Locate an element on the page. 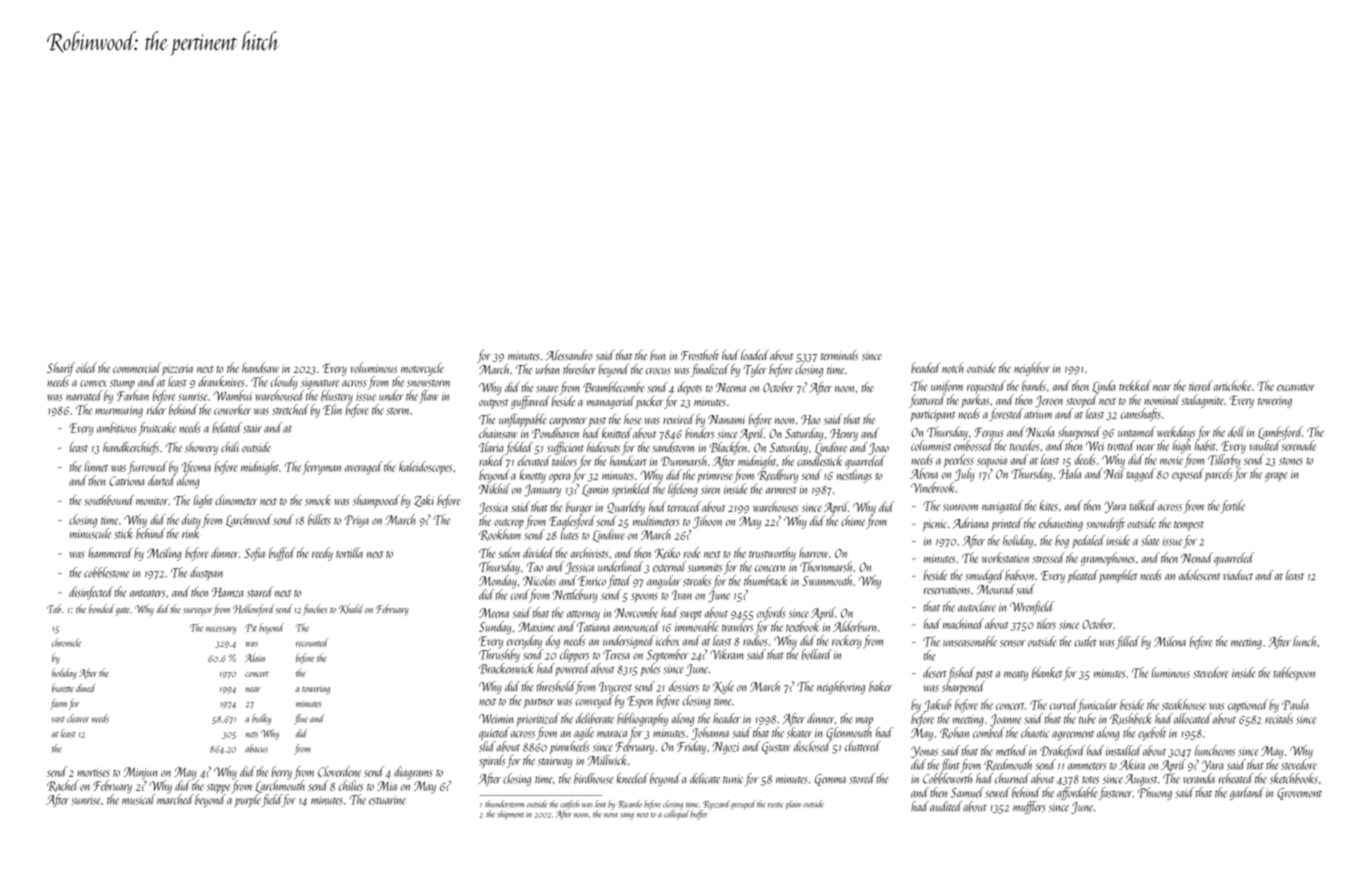 This document has width=1372, height=887. diagrams is located at coordinates (413, 773).
